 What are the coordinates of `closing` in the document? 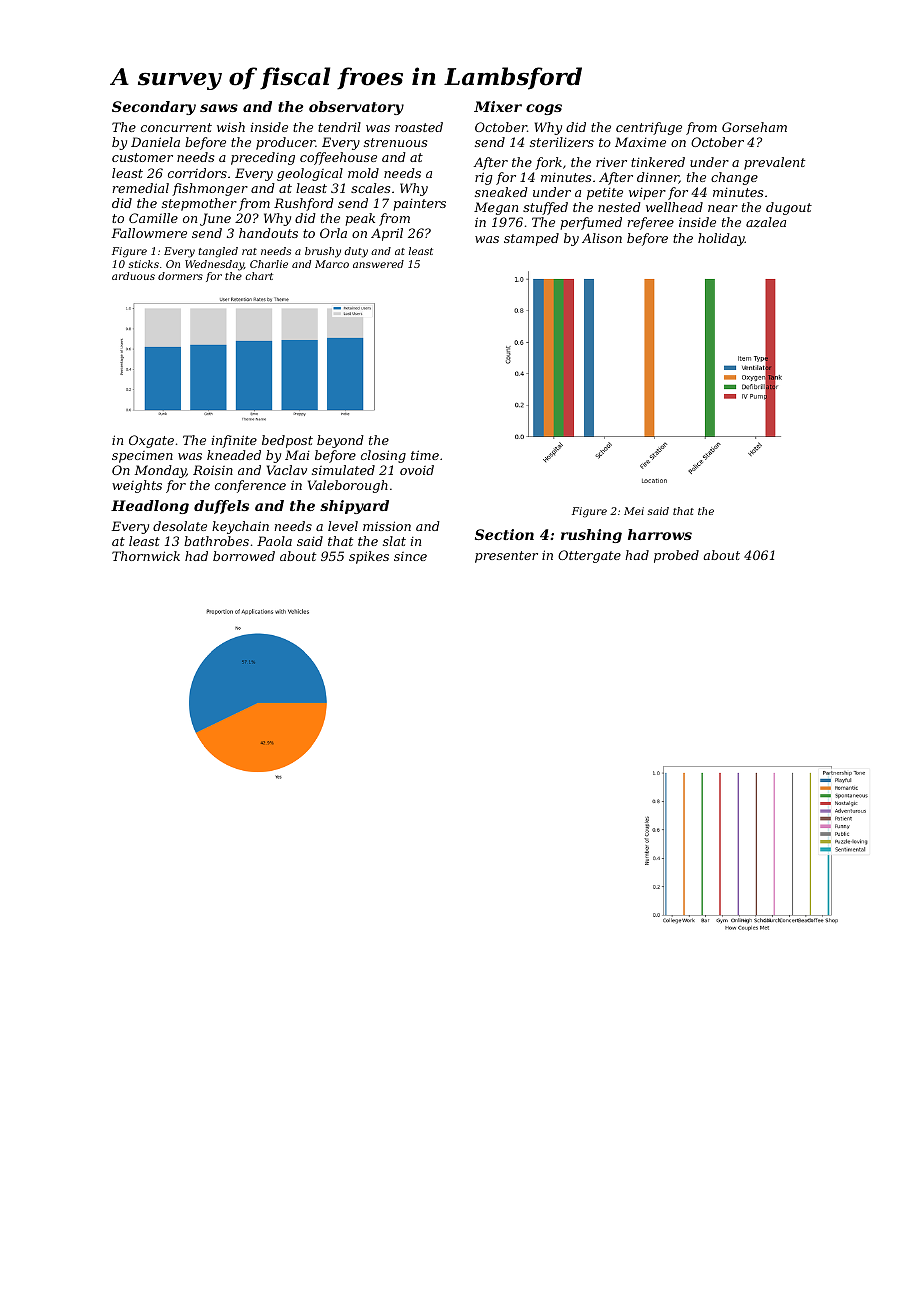 It's located at (383, 456).
